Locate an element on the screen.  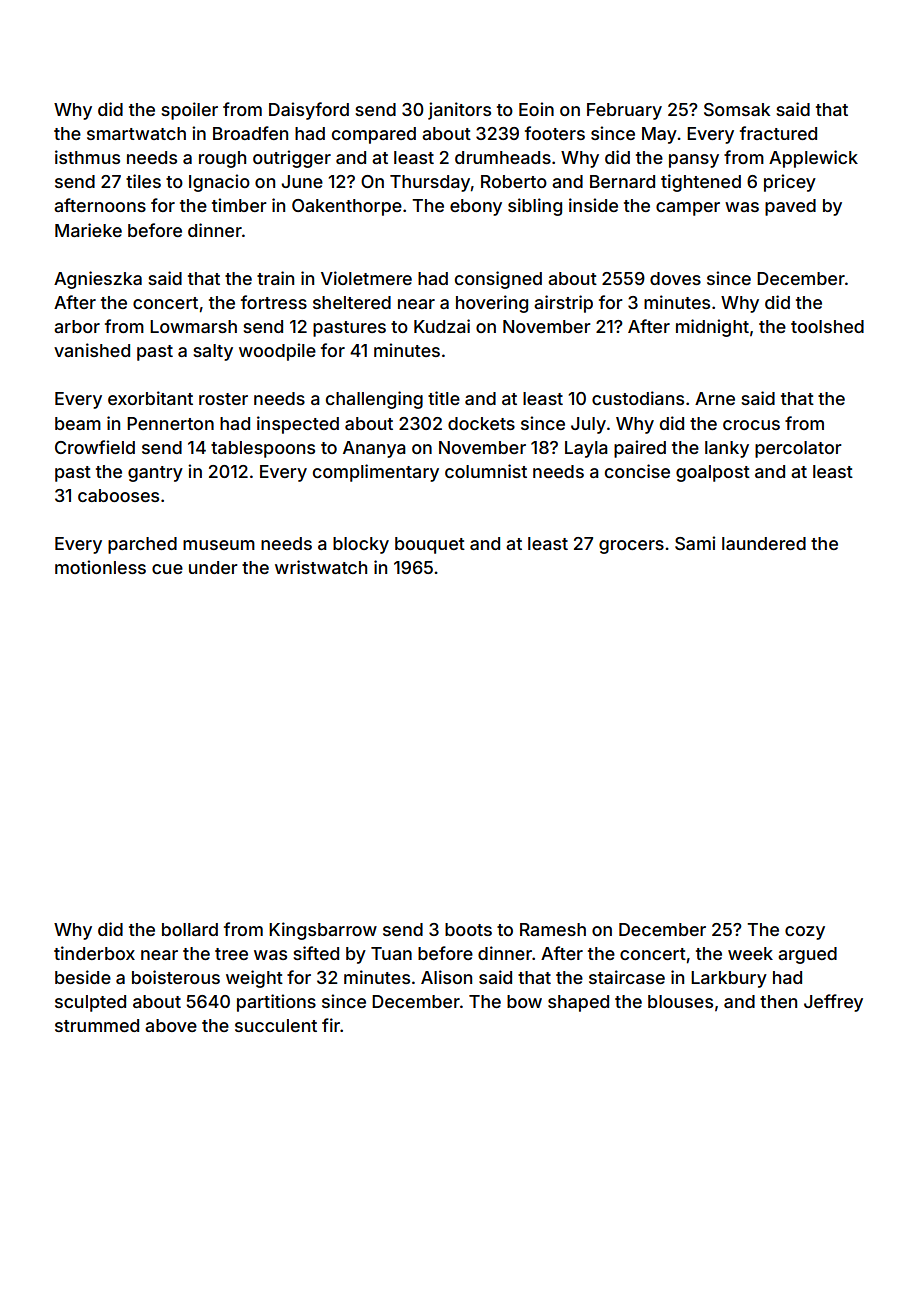
cue is located at coordinates (167, 569).
